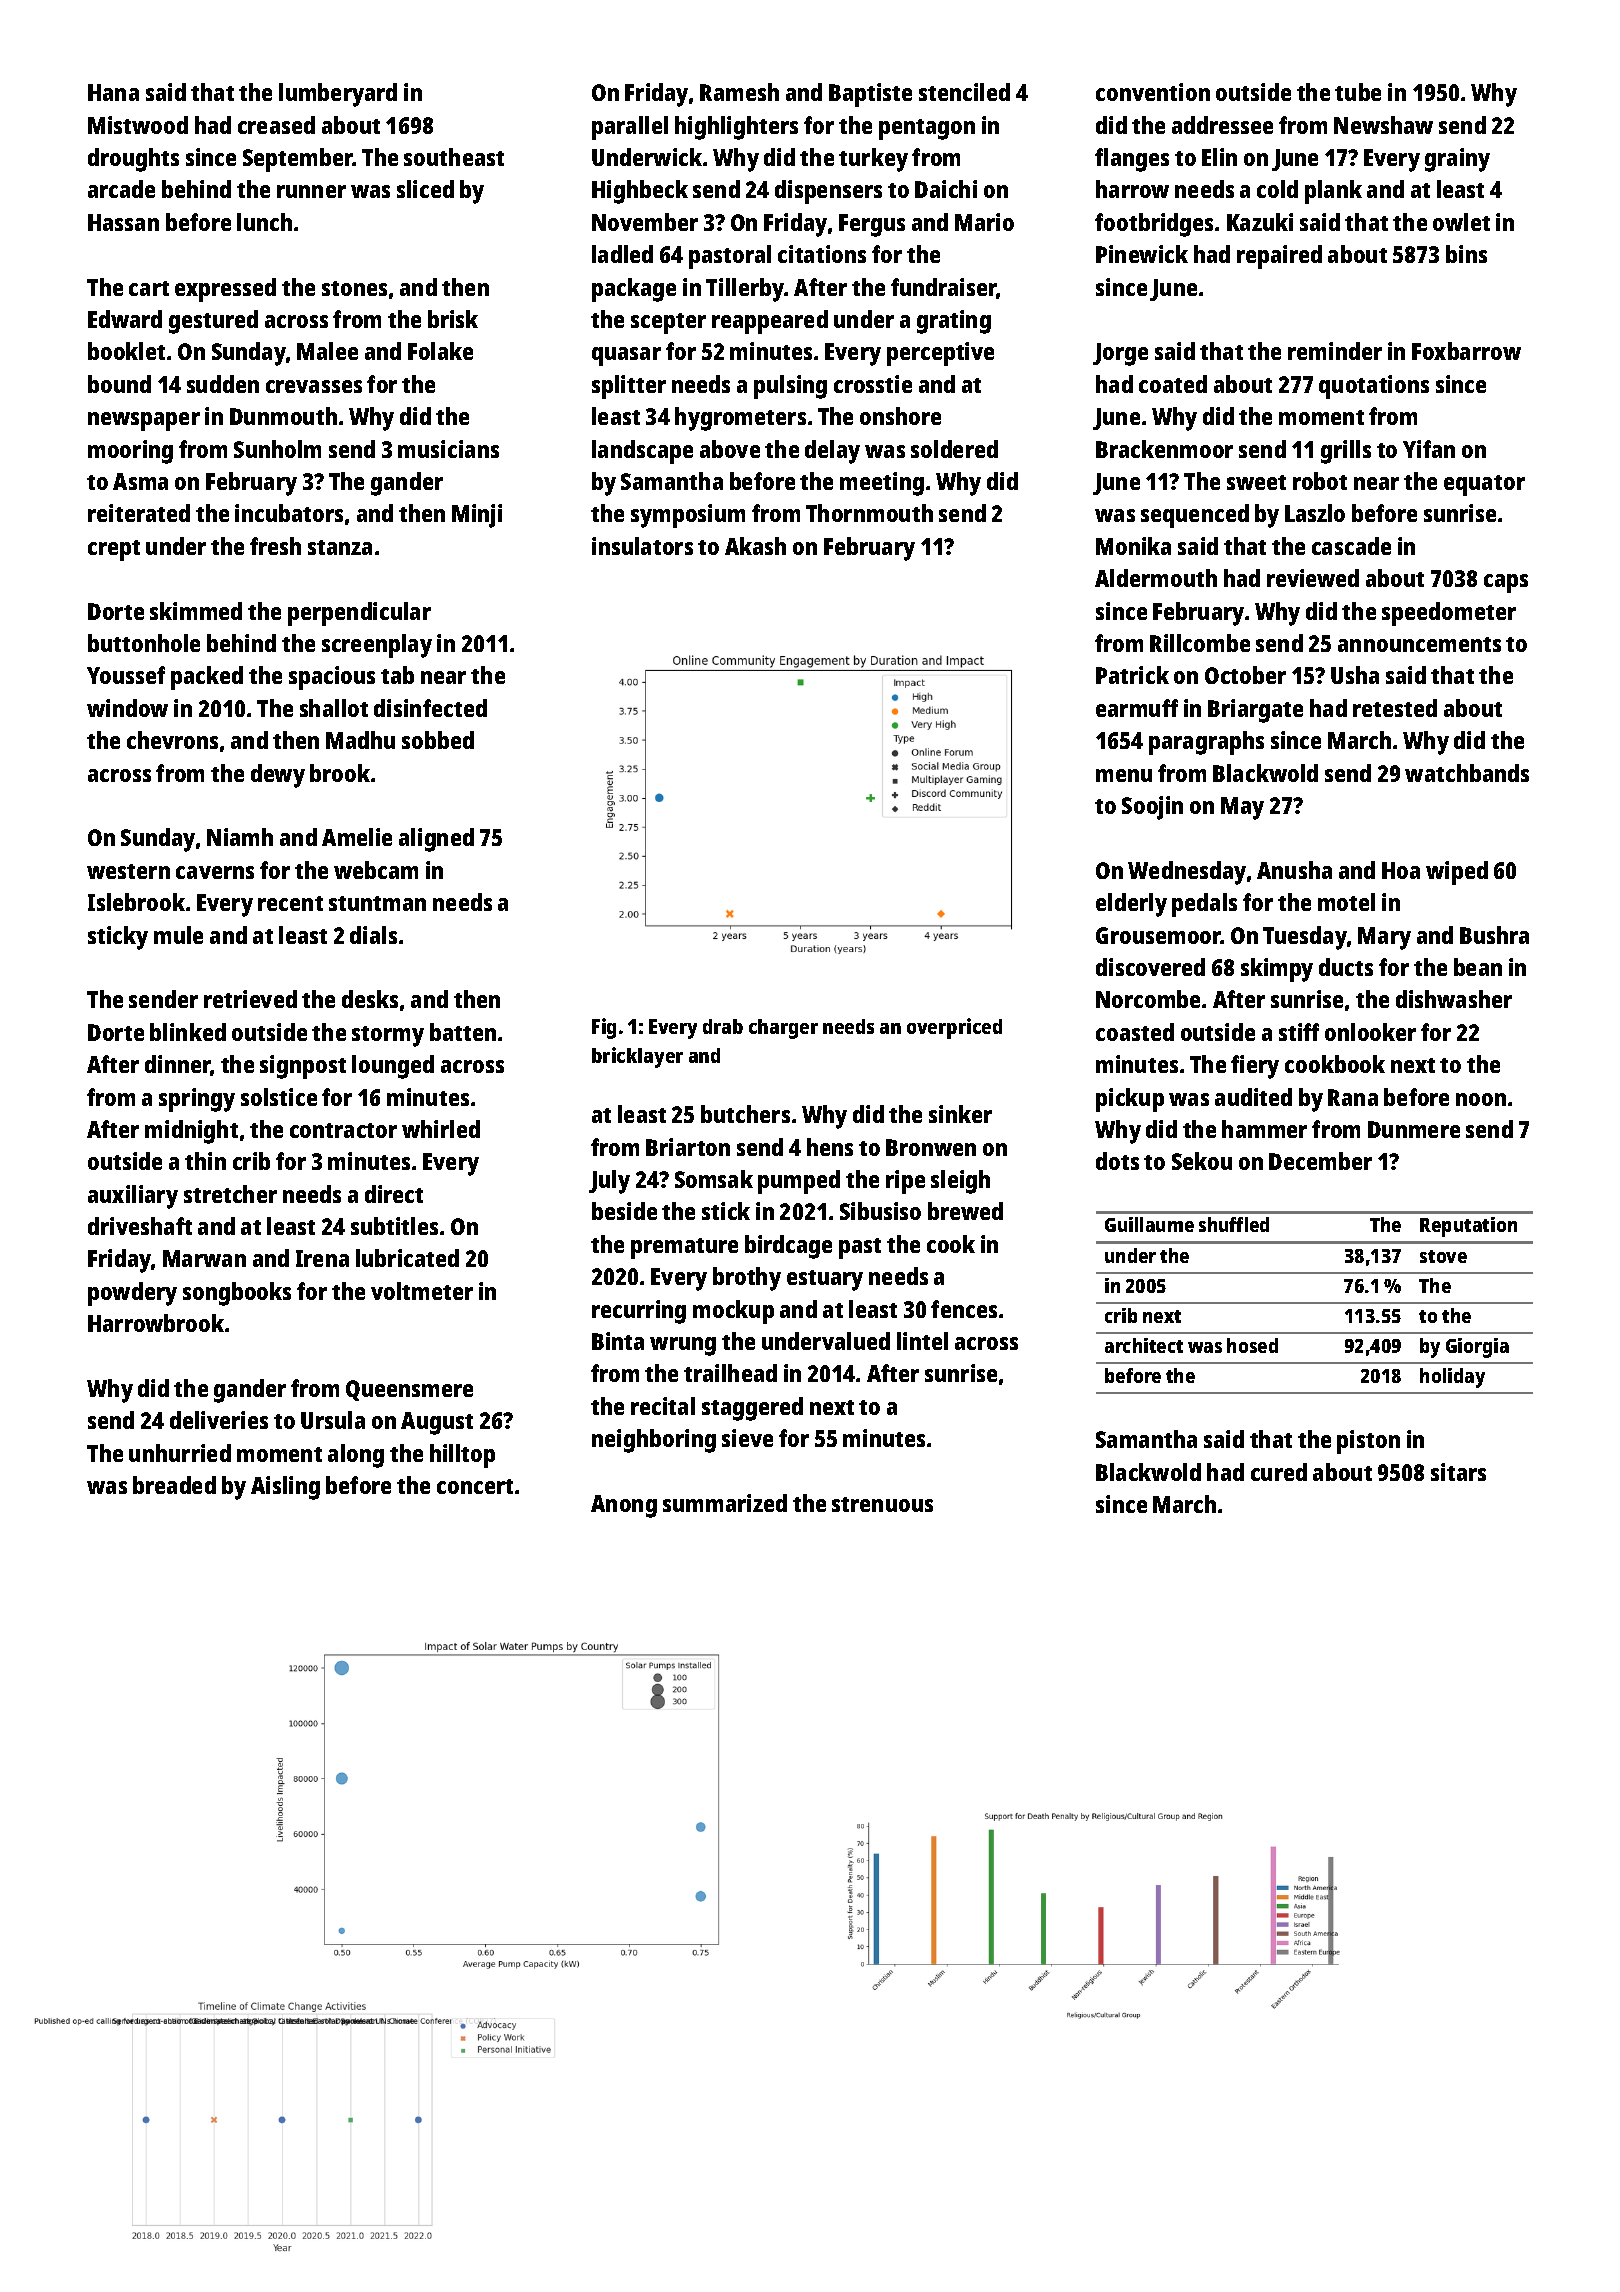  Describe the element at coordinates (922, 1341) in the image. I see `lintel` at that location.
